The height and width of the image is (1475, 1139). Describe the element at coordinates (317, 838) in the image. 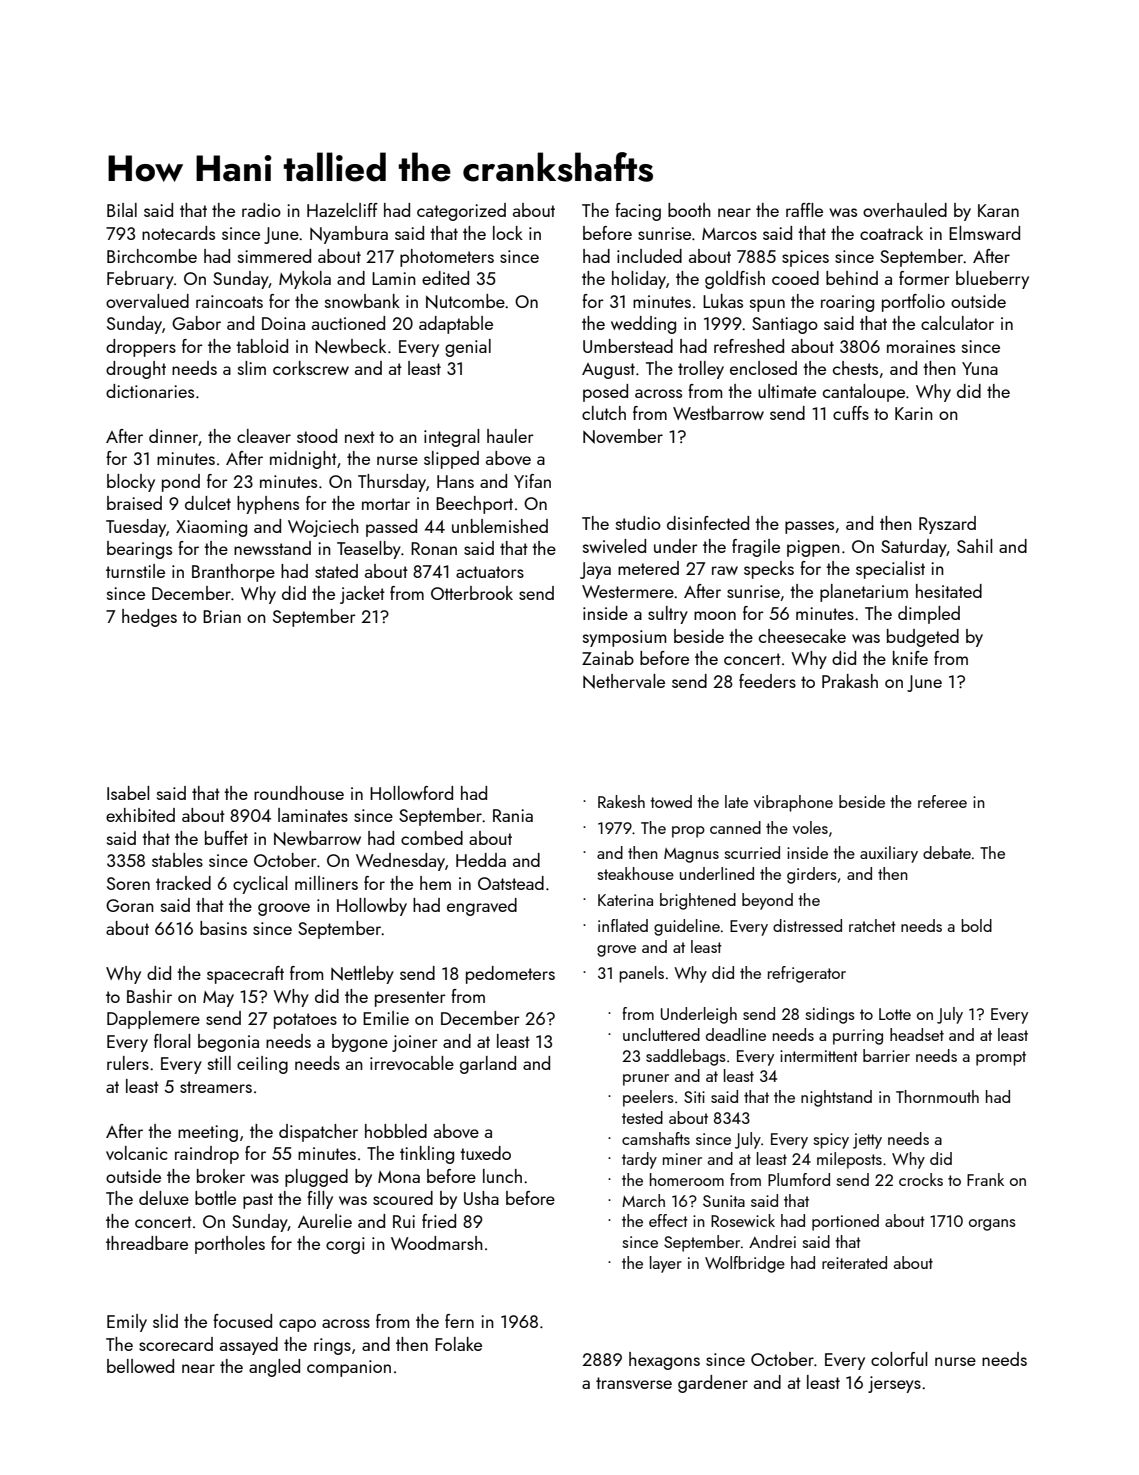

I see `Newbarrow` at that location.
